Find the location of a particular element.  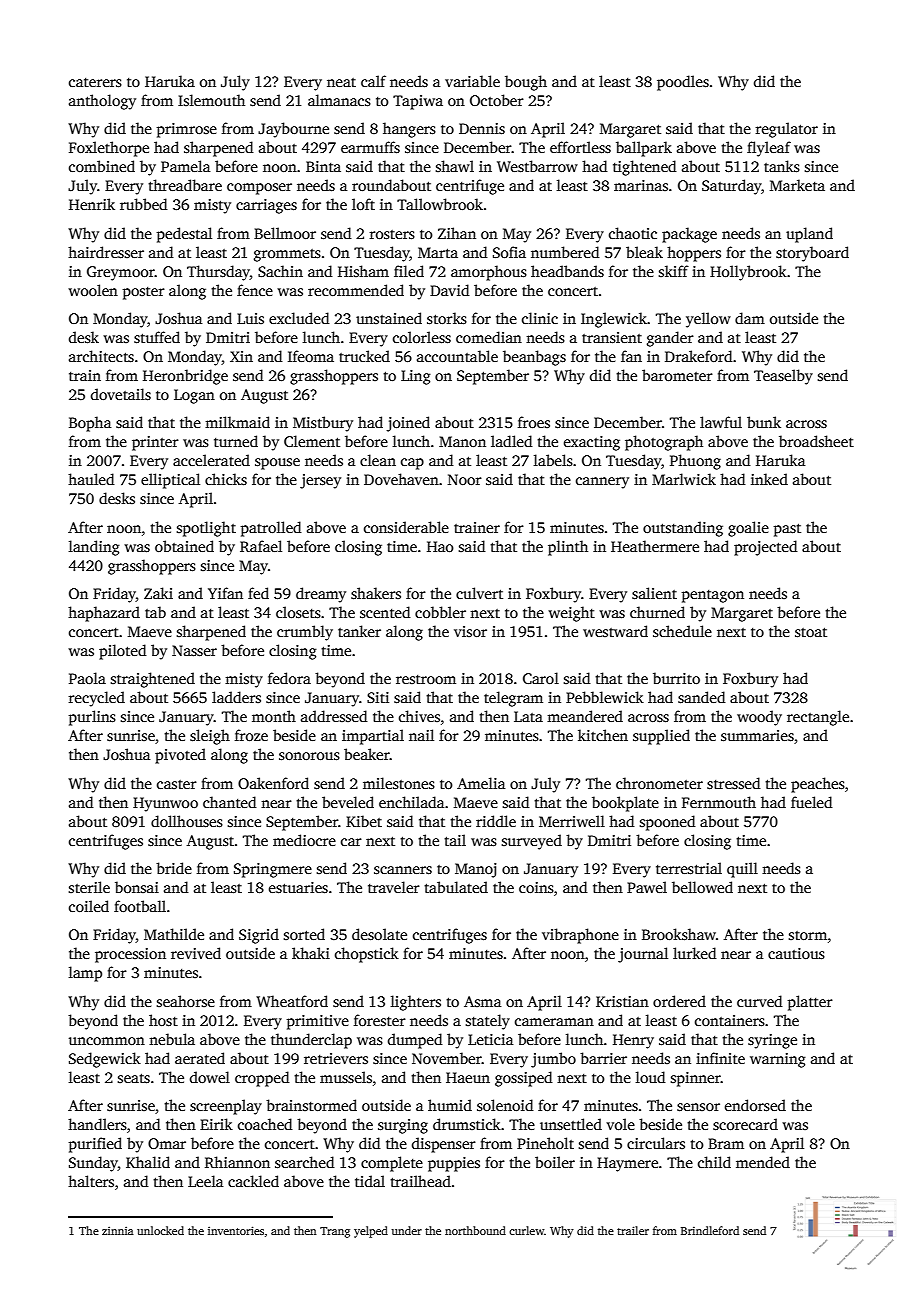

Brindleford is located at coordinates (710, 1230).
